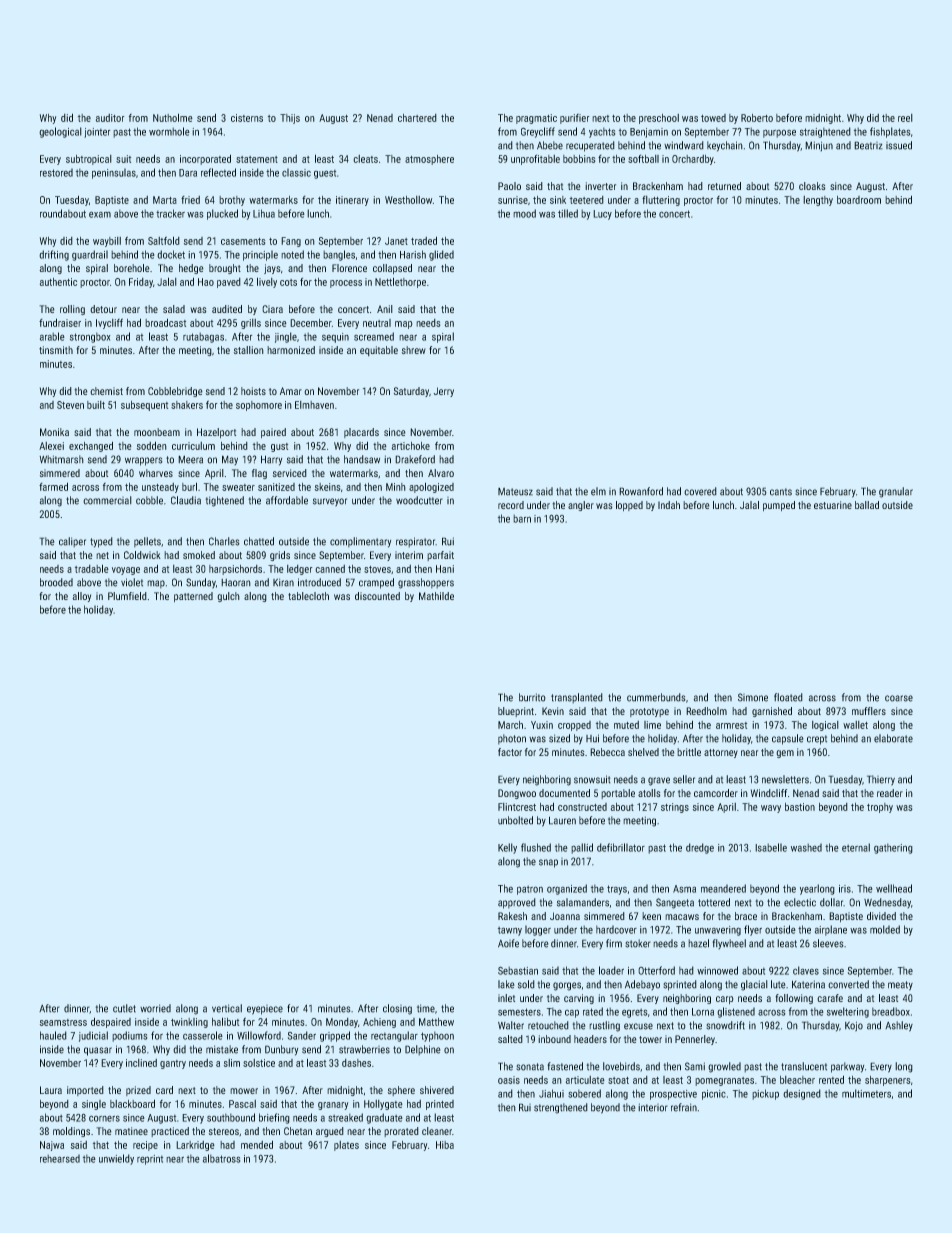 The image size is (952, 1233). I want to click on matinee, so click(131, 1131).
